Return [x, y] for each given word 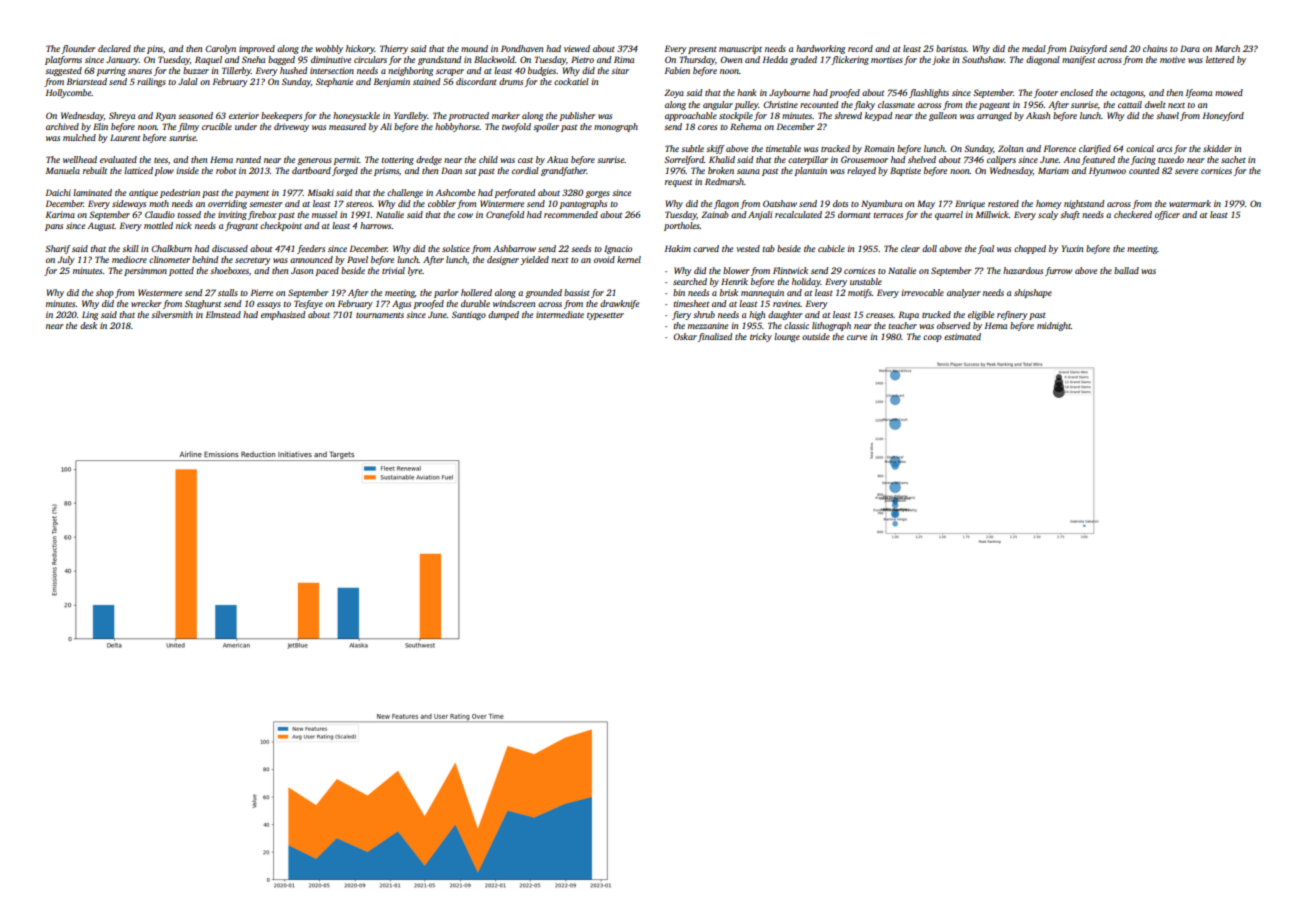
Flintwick [790, 270]
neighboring [410, 71]
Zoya [674, 93]
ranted [248, 159]
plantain [810, 171]
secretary [253, 261]
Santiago [469, 315]
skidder [1217, 148]
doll [929, 248]
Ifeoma [1199, 93]
